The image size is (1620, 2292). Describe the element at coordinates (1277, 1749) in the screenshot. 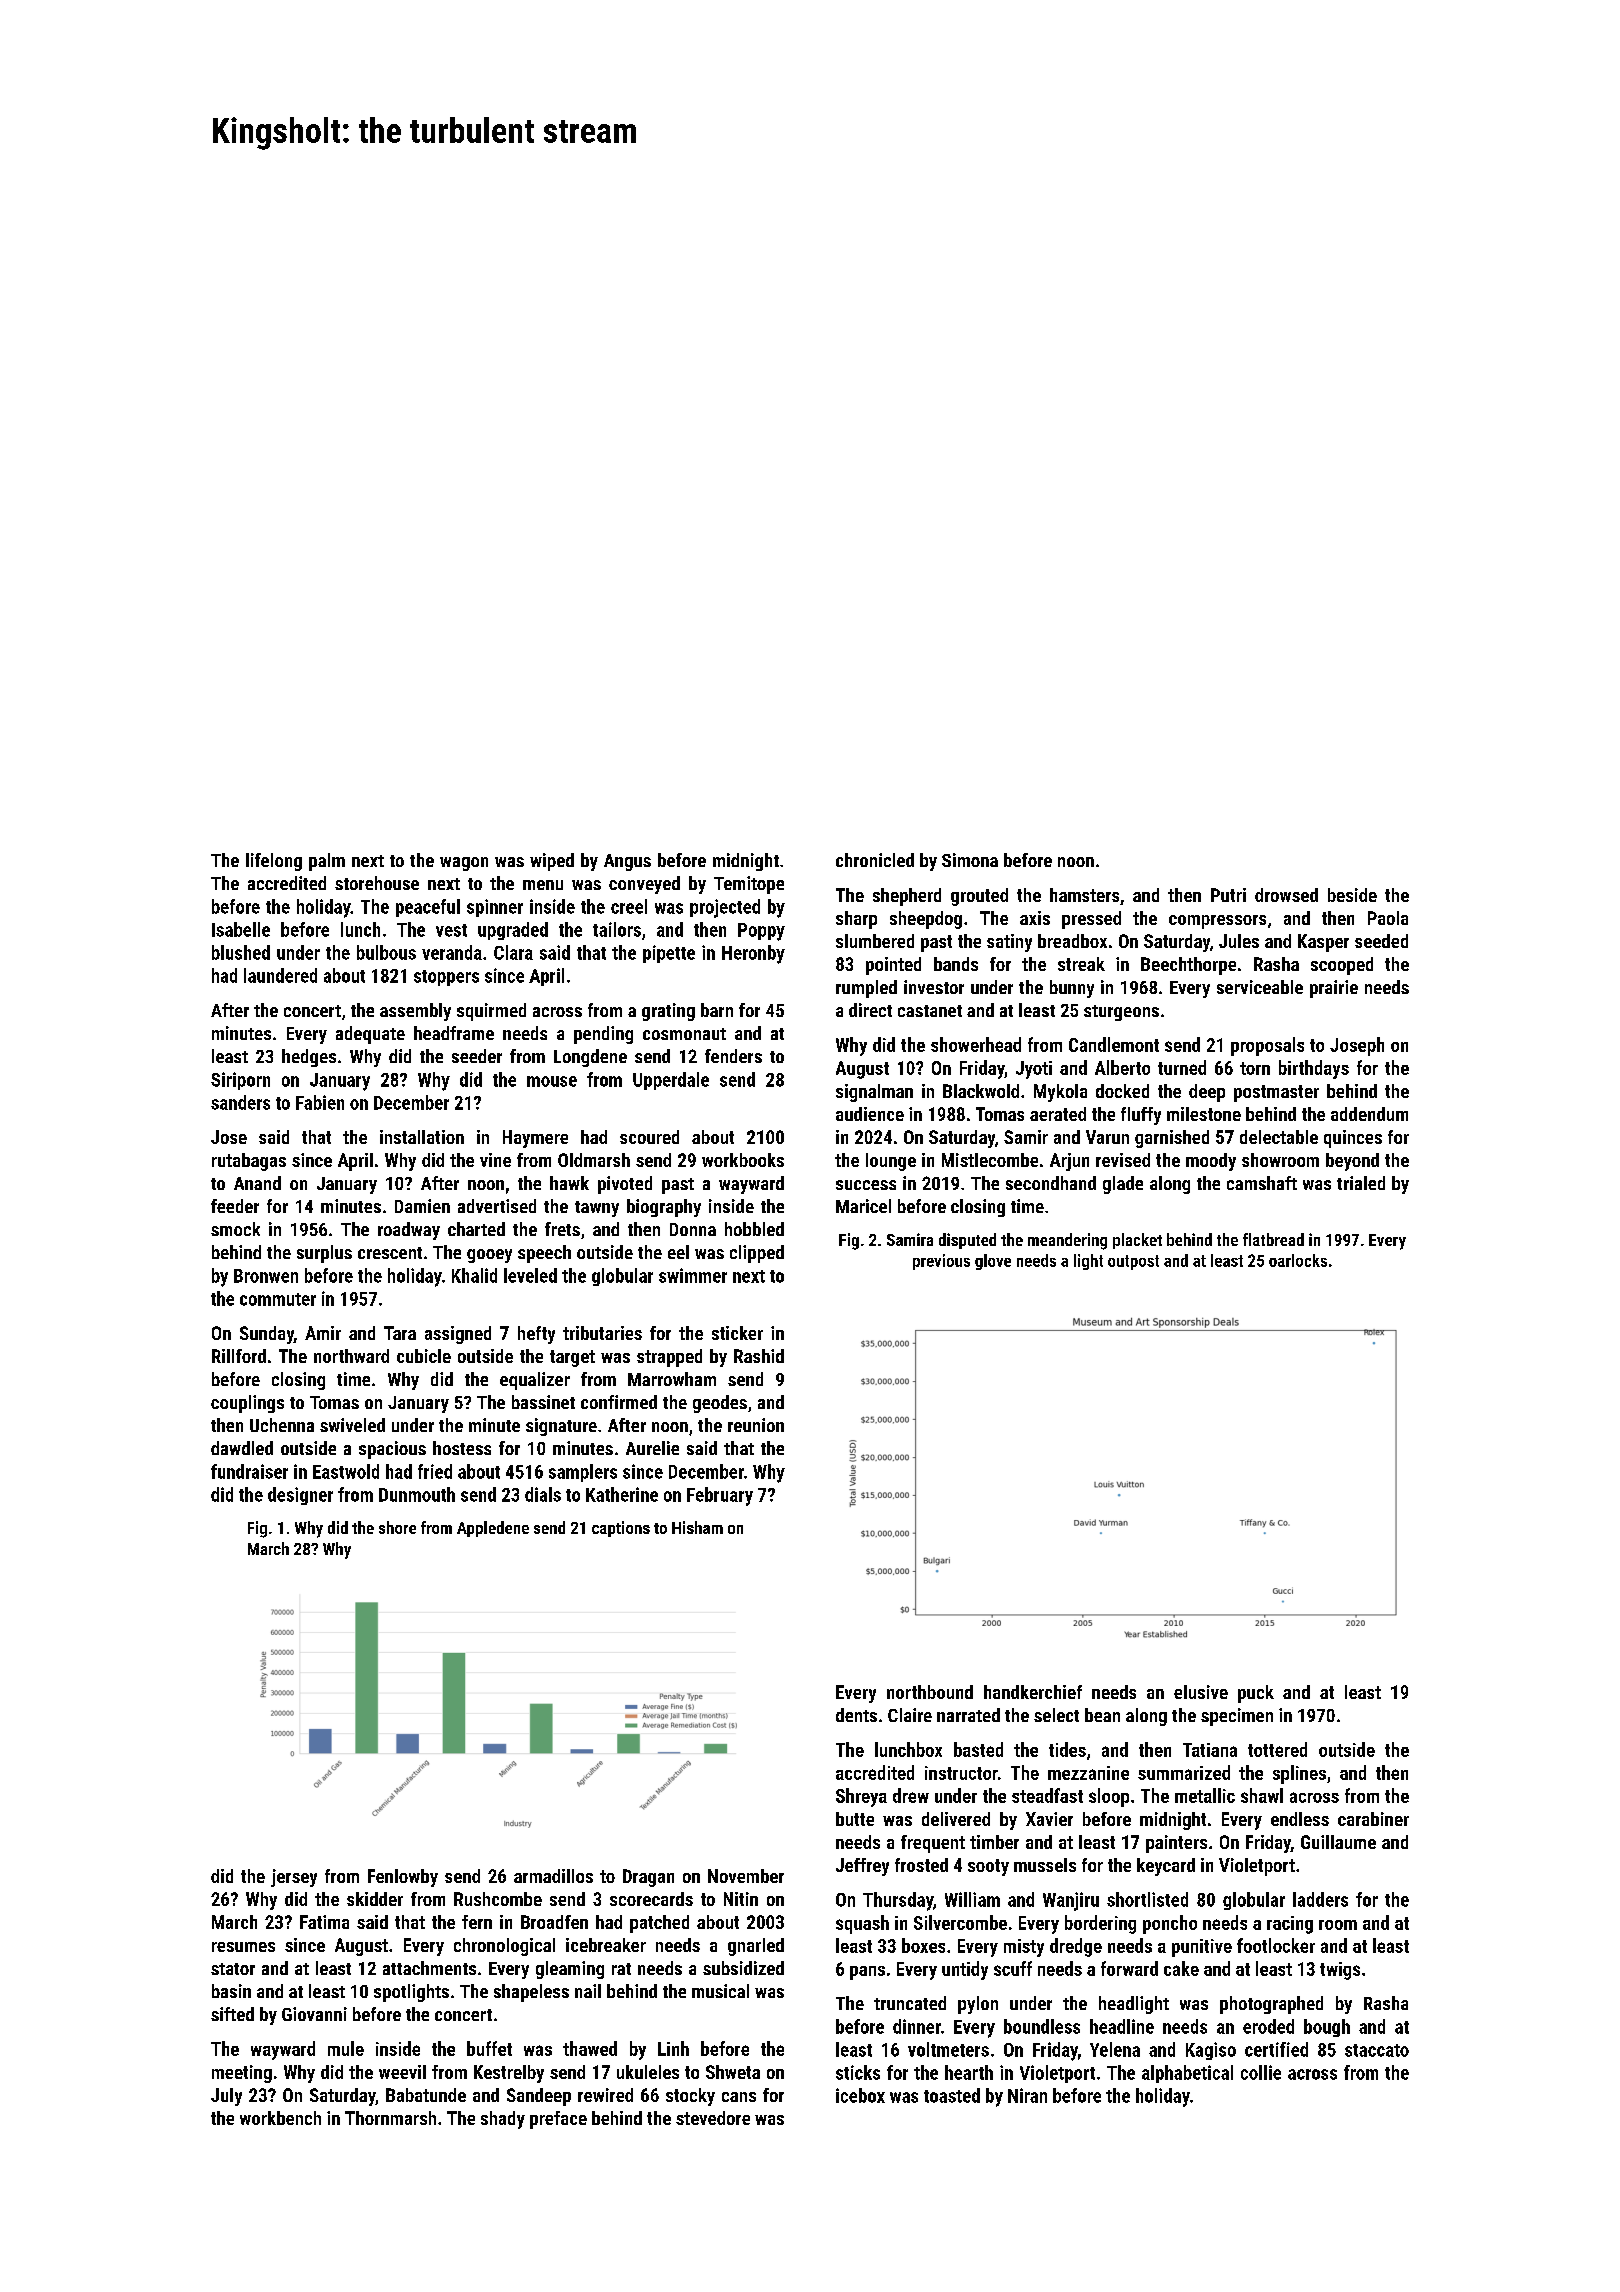

I see `tottered` at that location.
